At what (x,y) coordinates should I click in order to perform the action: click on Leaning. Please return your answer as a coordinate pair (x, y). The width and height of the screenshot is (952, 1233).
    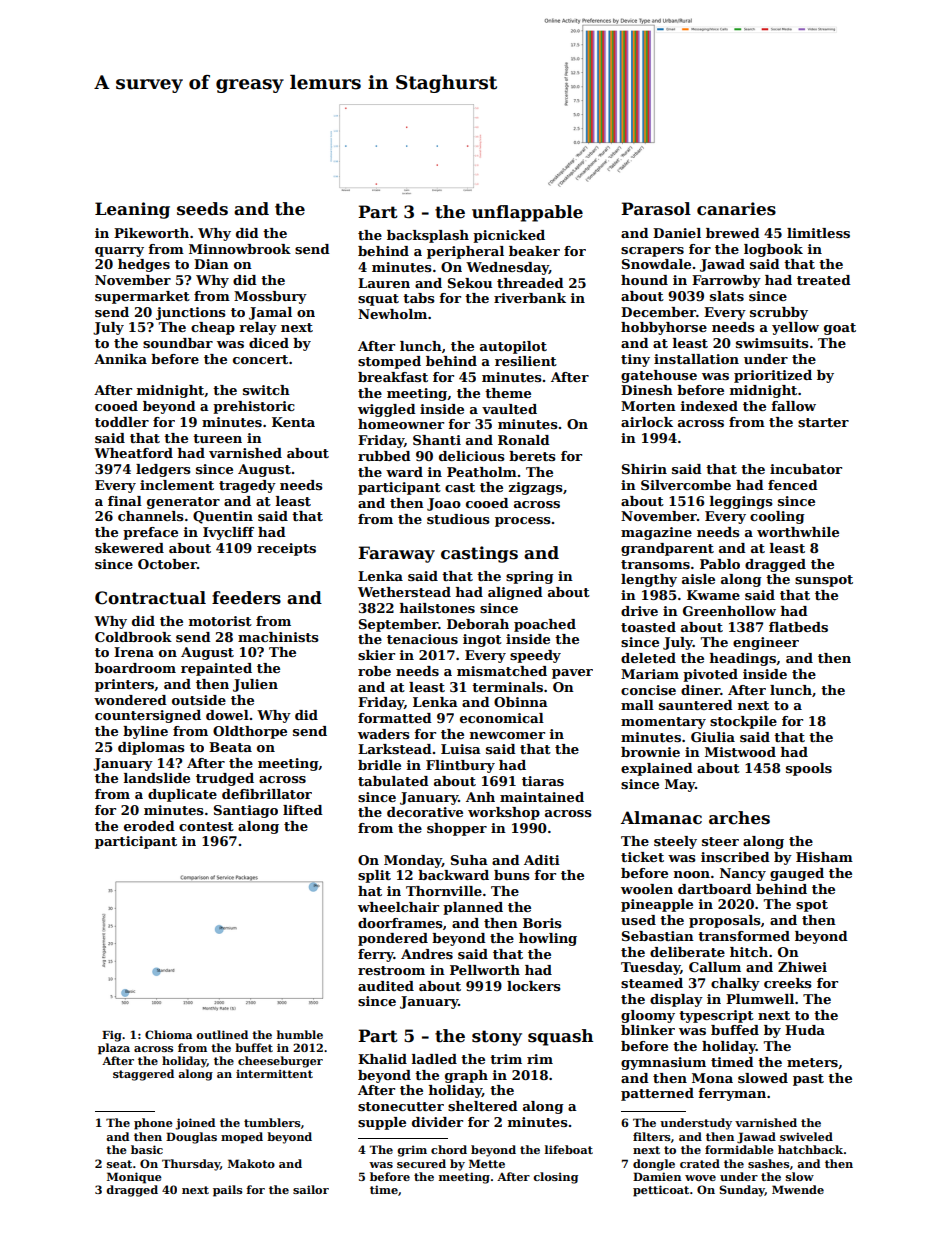
    Looking at the image, I should click on (132, 210).
